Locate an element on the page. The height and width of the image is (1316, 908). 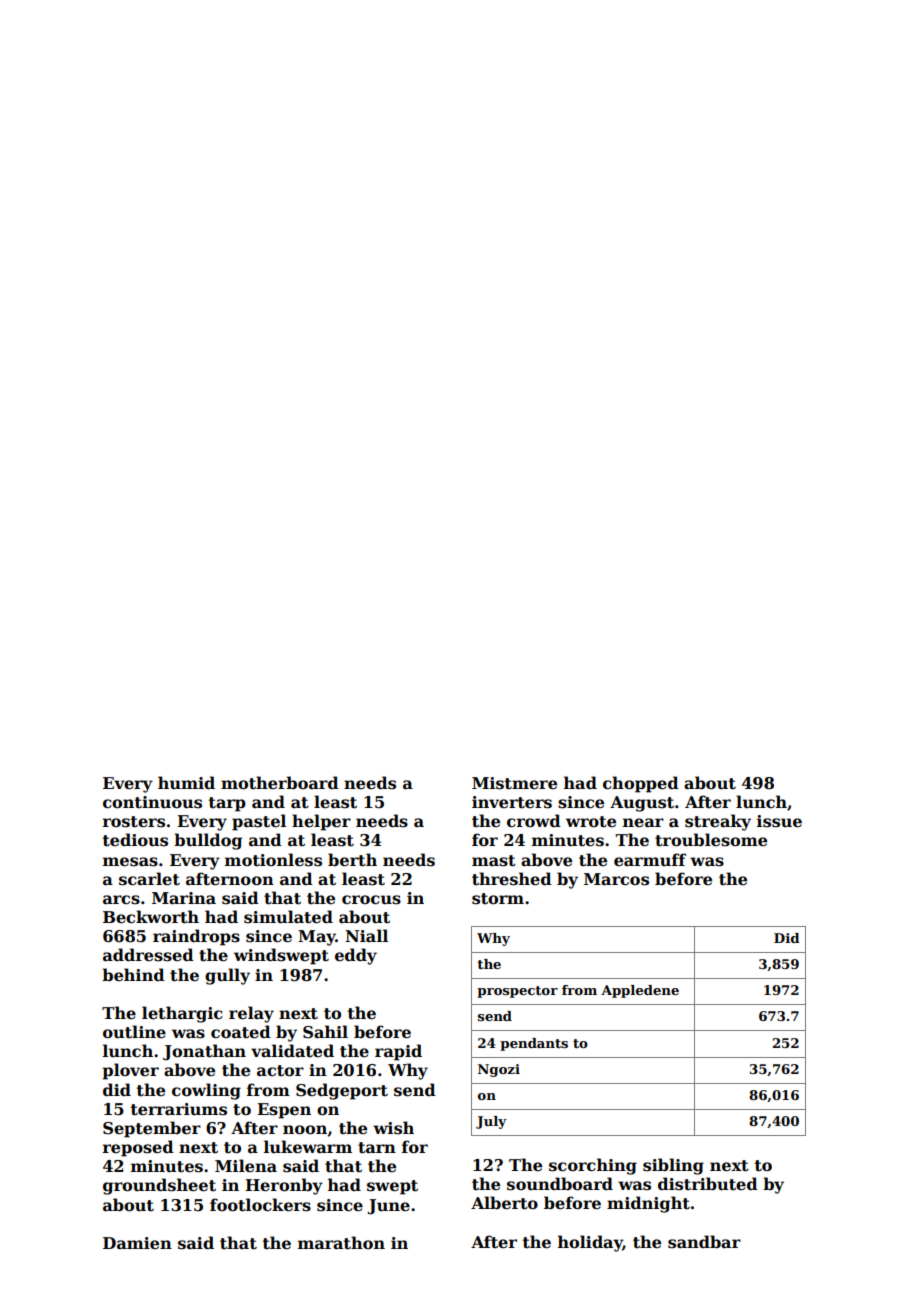
pendants is located at coordinates (534, 1044).
